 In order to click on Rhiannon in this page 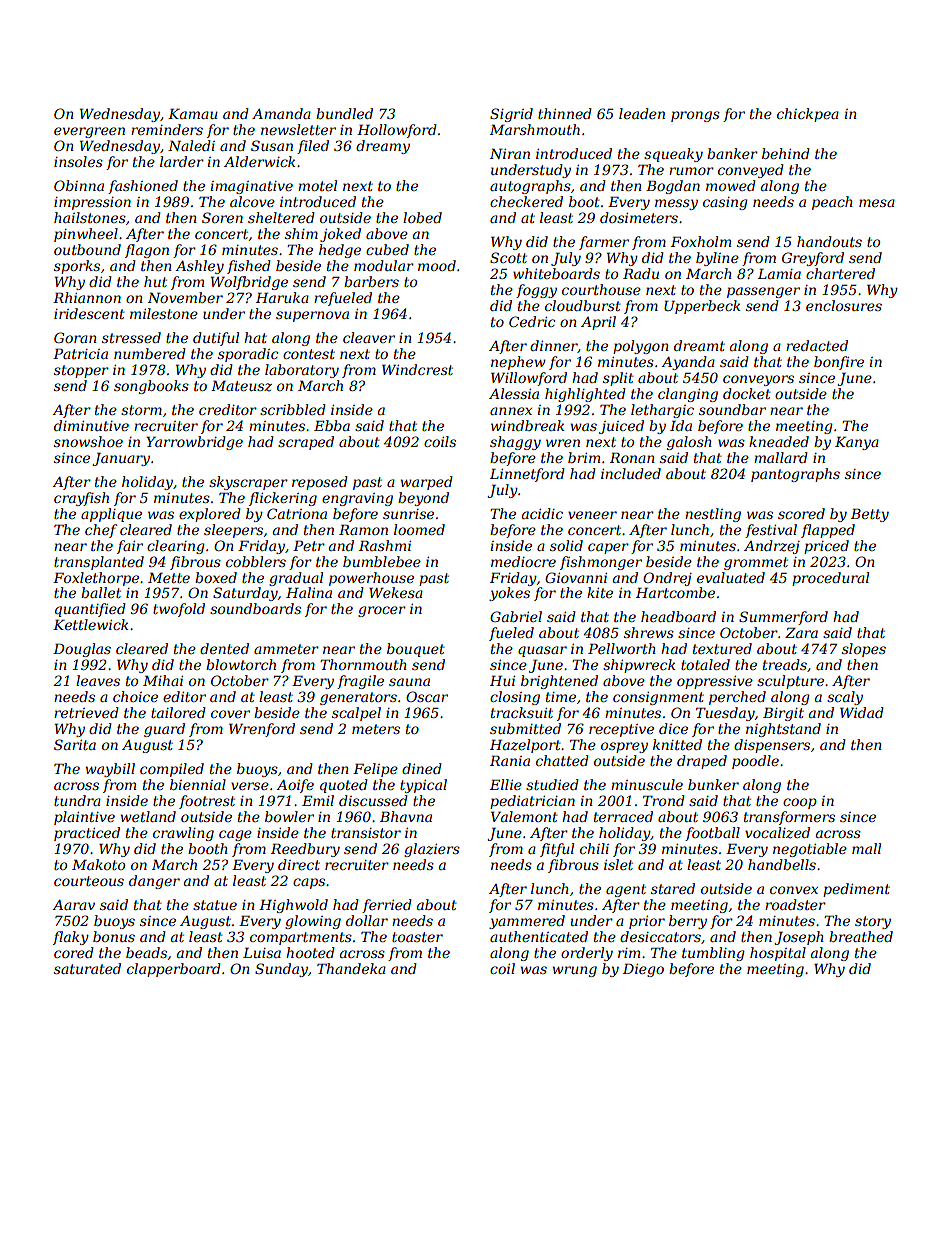, I will do `click(87, 297)`.
